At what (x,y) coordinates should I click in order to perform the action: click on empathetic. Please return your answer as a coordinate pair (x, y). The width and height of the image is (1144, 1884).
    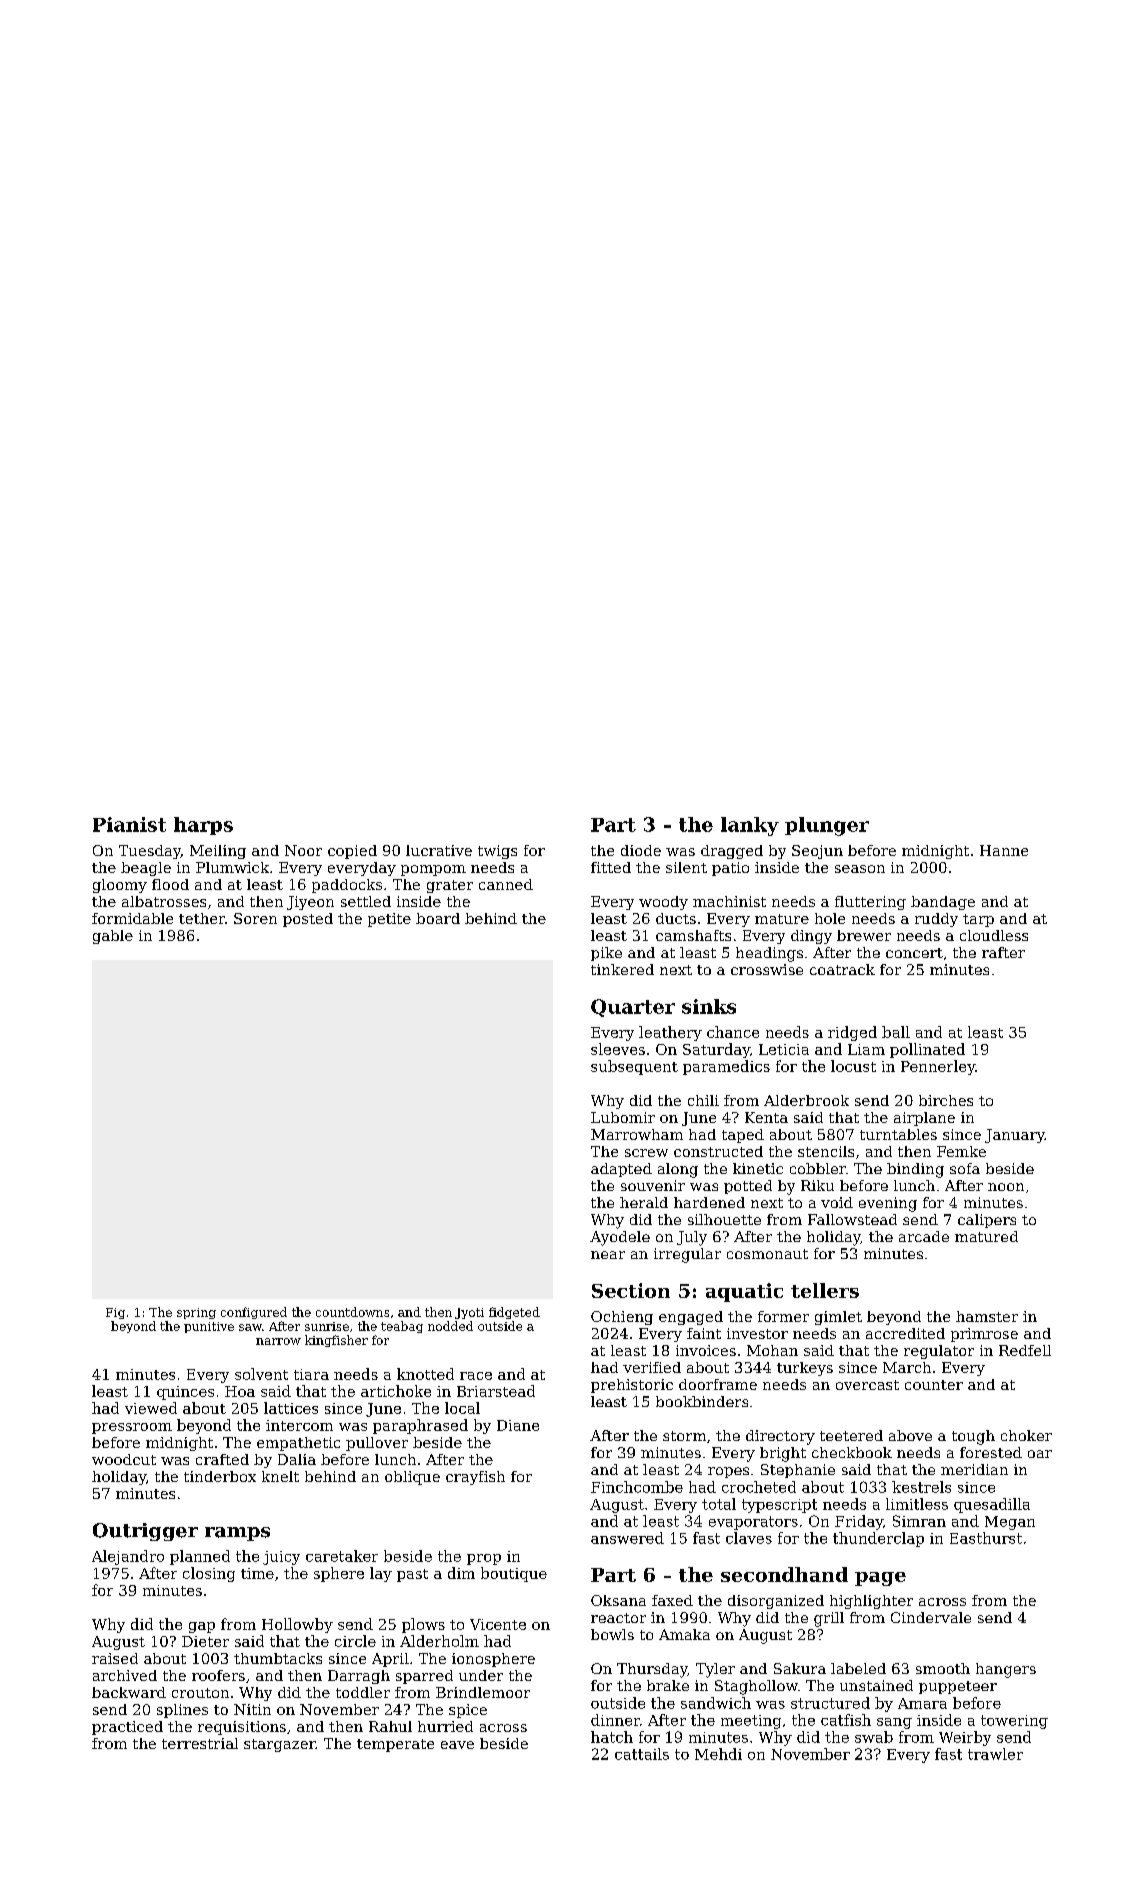
    Looking at the image, I should click on (298, 1444).
